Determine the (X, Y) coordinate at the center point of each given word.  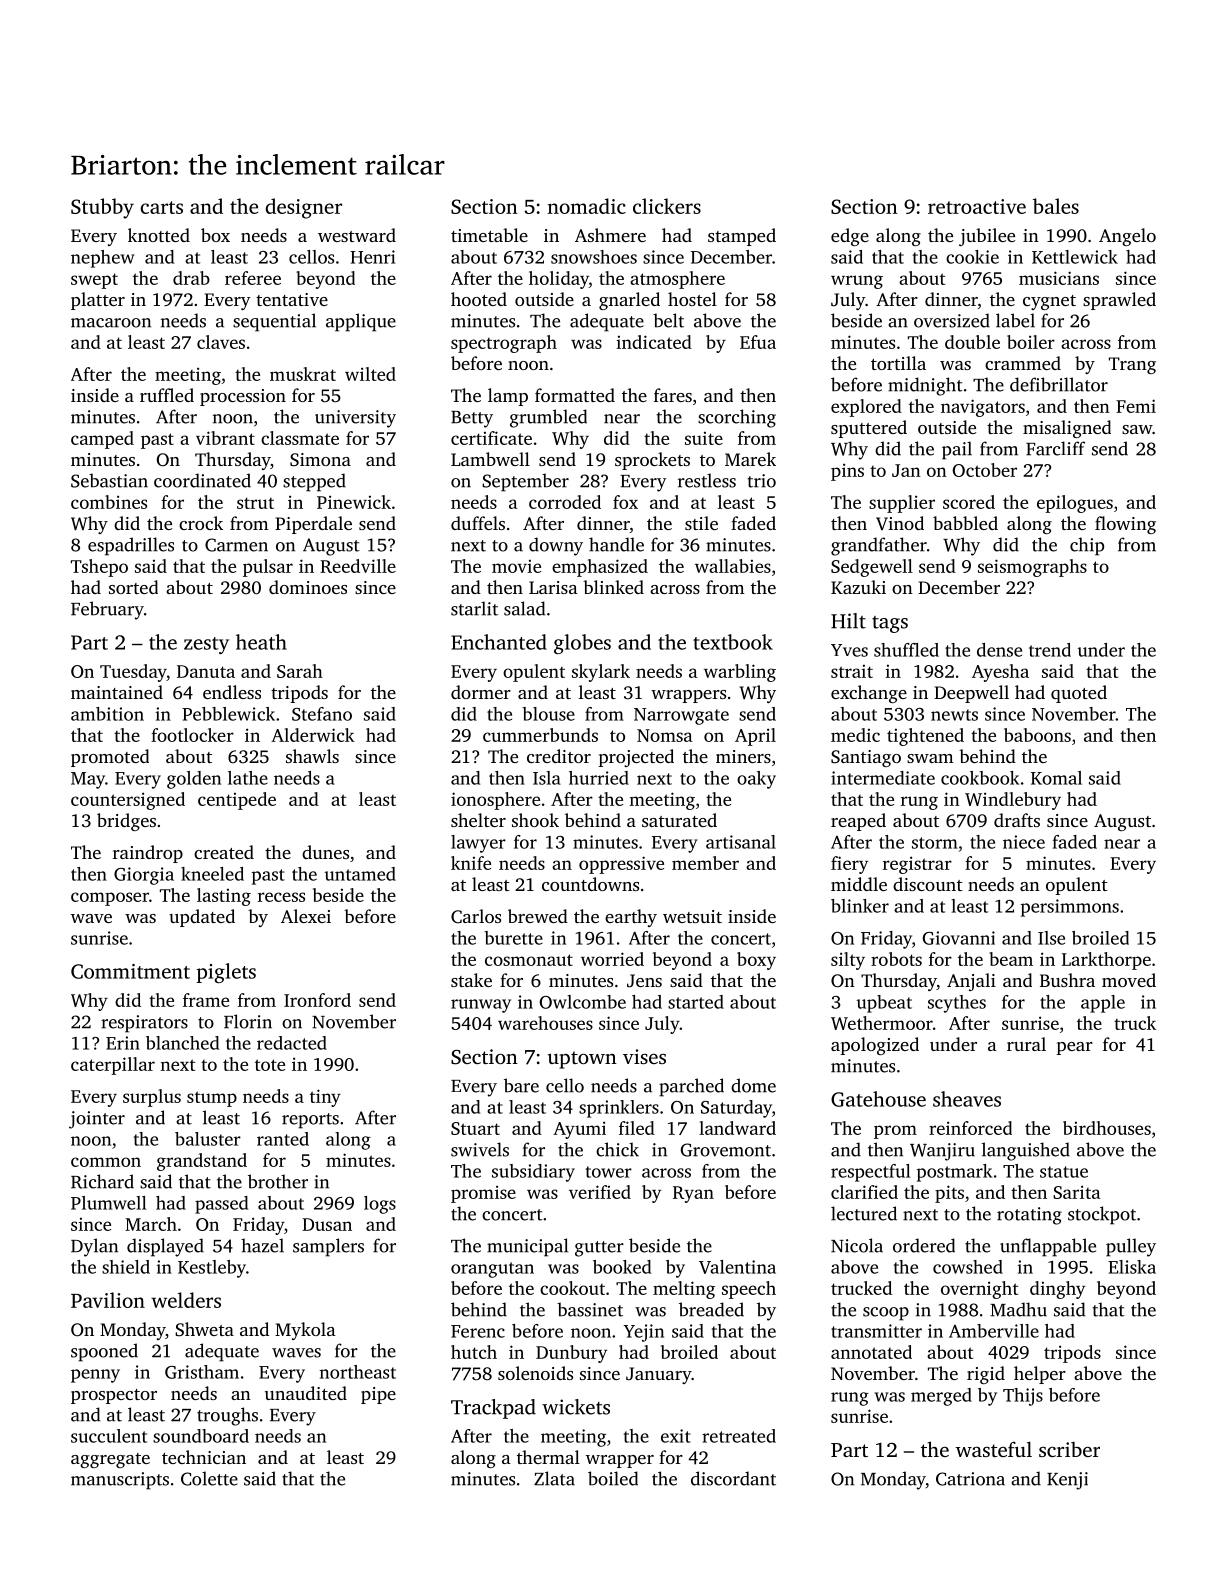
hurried (599, 778)
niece (1024, 842)
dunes (325, 852)
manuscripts (120, 1481)
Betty (472, 419)
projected (636, 758)
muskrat (303, 374)
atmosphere (677, 280)
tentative (292, 299)
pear (1075, 1048)
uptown (582, 1060)
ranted (283, 1139)
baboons (1037, 735)
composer (110, 899)
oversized (952, 320)
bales (1056, 206)
